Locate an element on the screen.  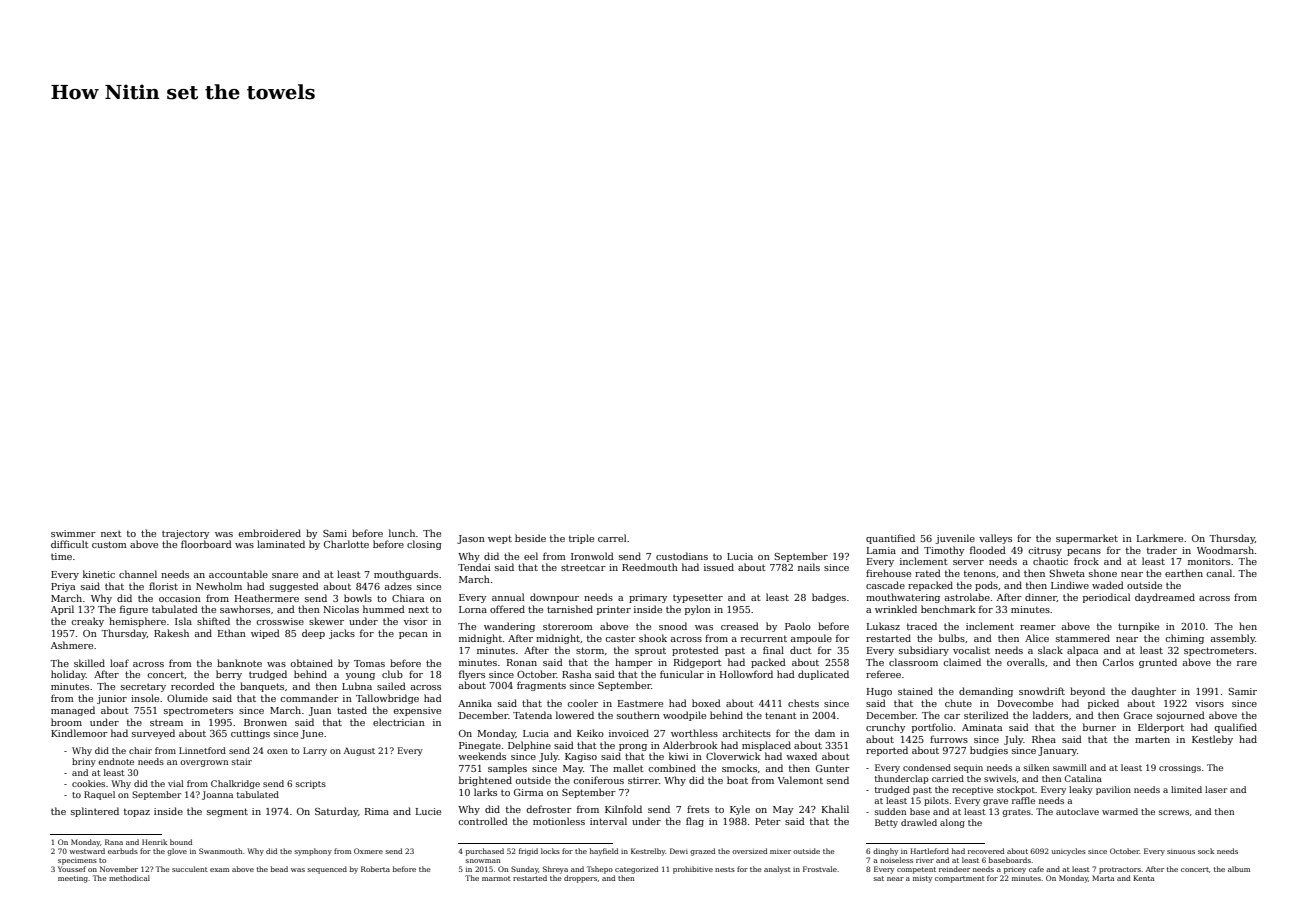
reamer is located at coordinates (1038, 627).
